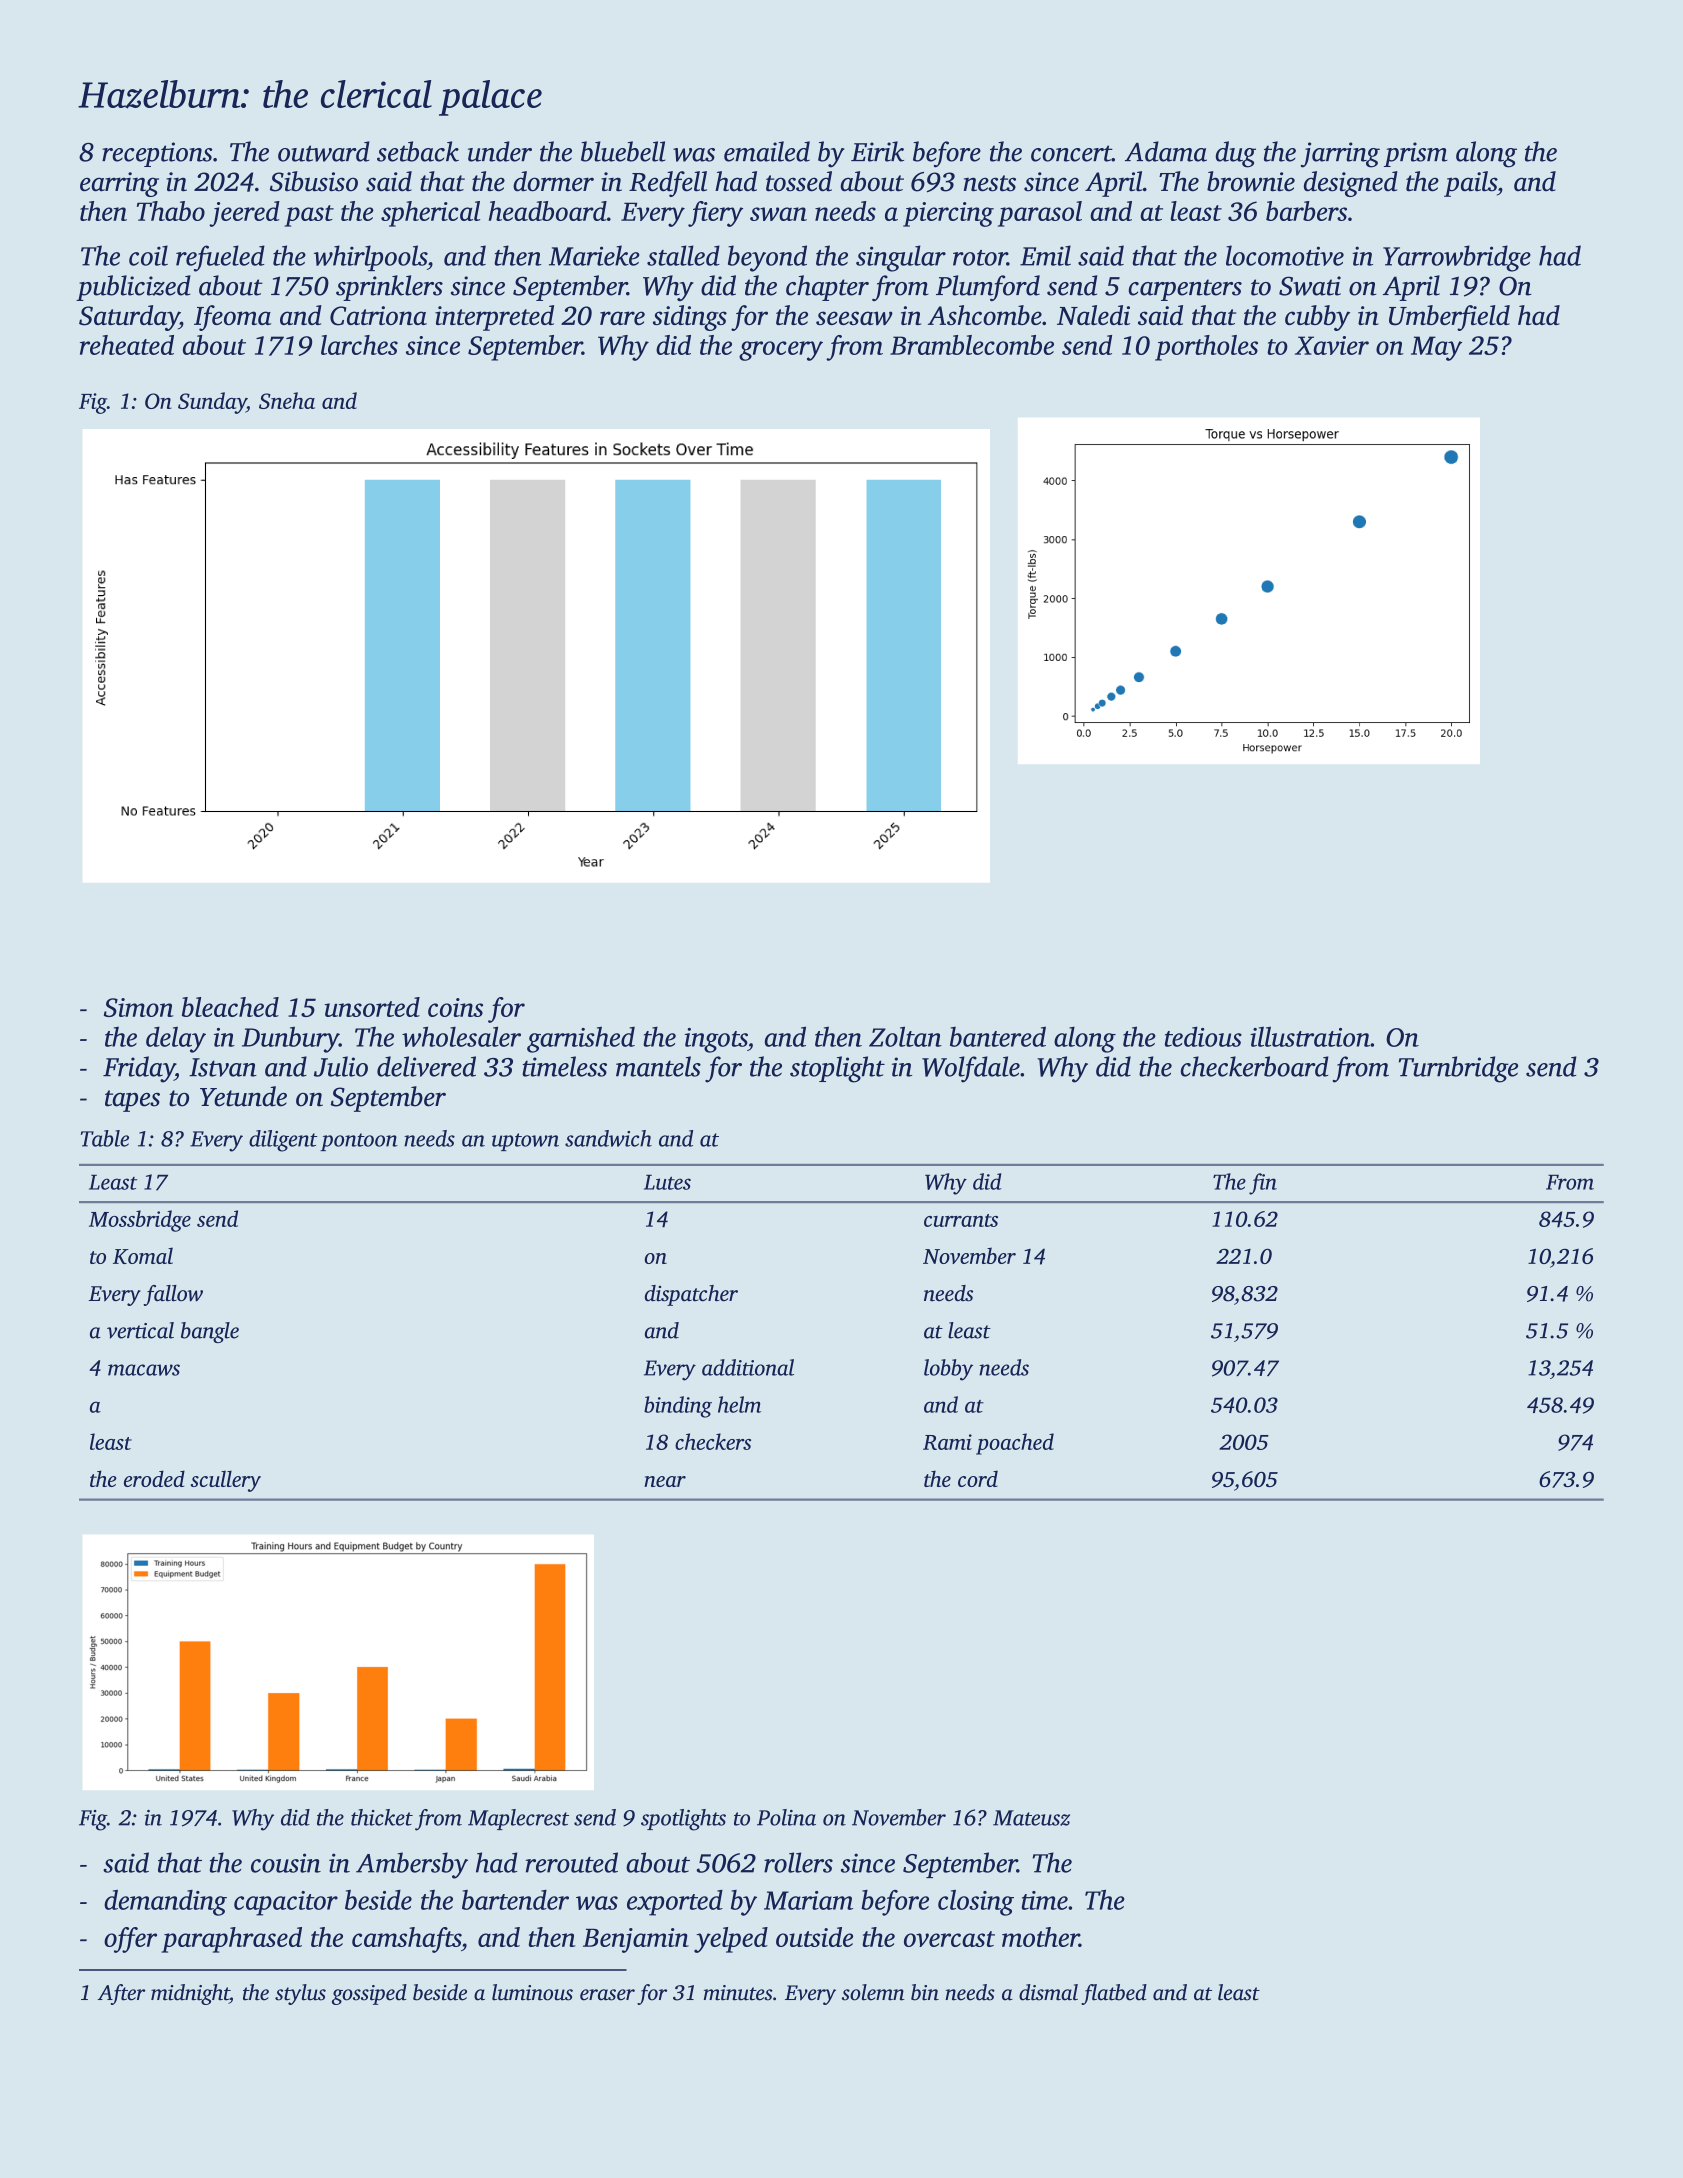  Describe the element at coordinates (1332, 345) in the screenshot. I see `Xavier` at that location.
